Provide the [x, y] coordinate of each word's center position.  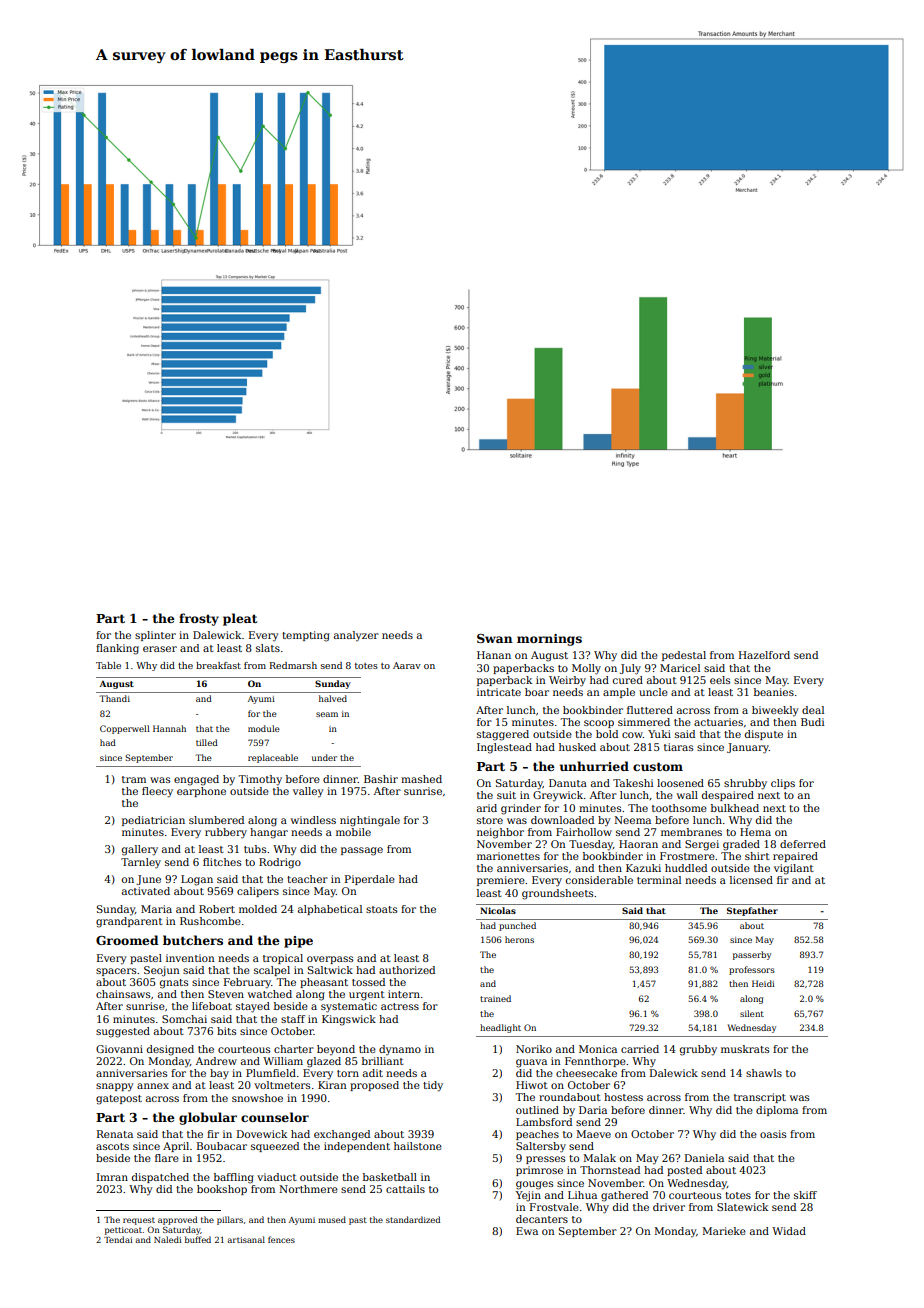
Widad [789, 1231]
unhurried [594, 766]
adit [373, 1073]
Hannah [169, 728]
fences [281, 1239]
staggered [503, 735]
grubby [698, 1050]
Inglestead [504, 748]
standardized [413, 1219]
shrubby [745, 784]
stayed [253, 1007]
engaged [196, 780]
